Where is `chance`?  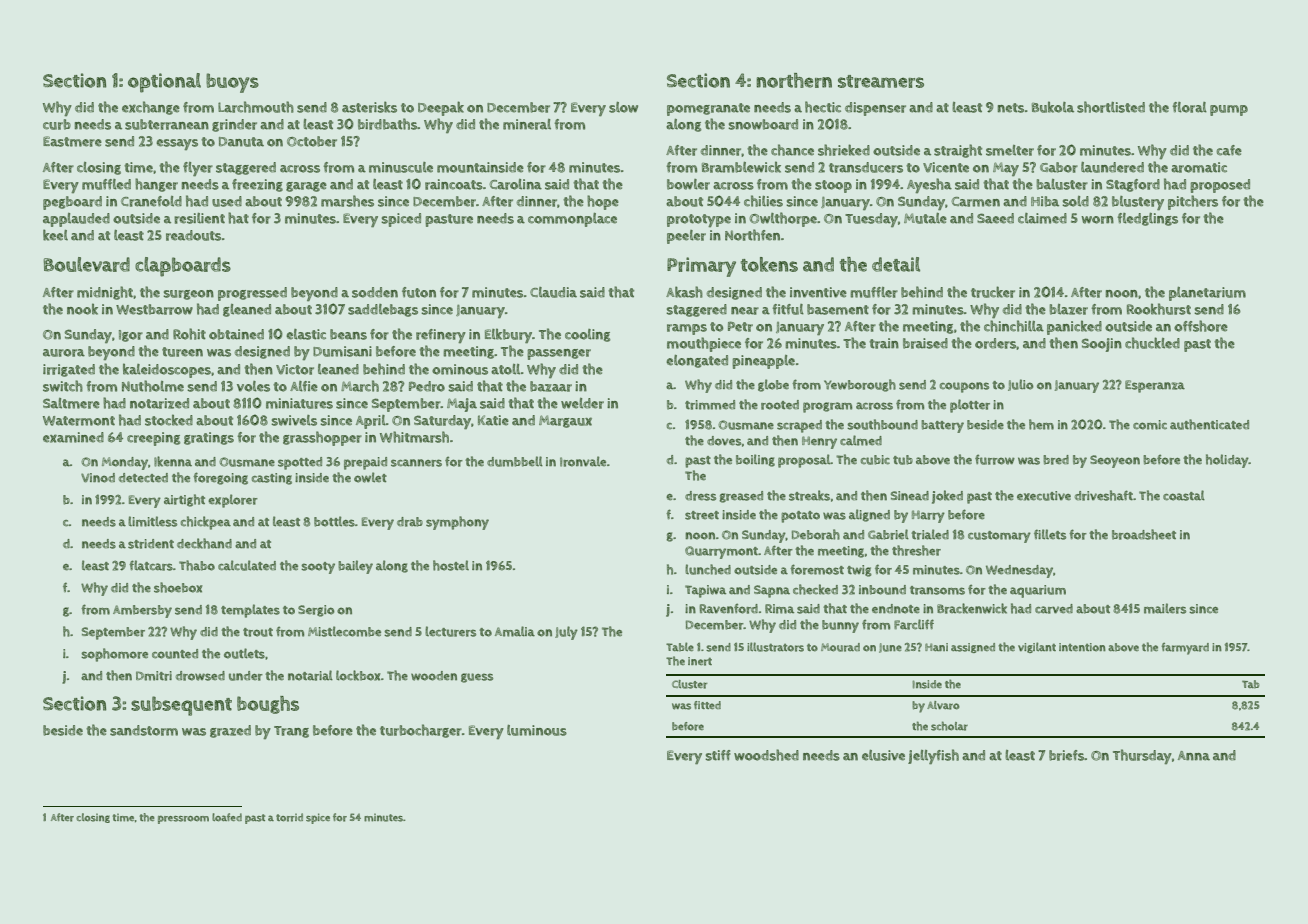
chance is located at coordinates (792, 150).
